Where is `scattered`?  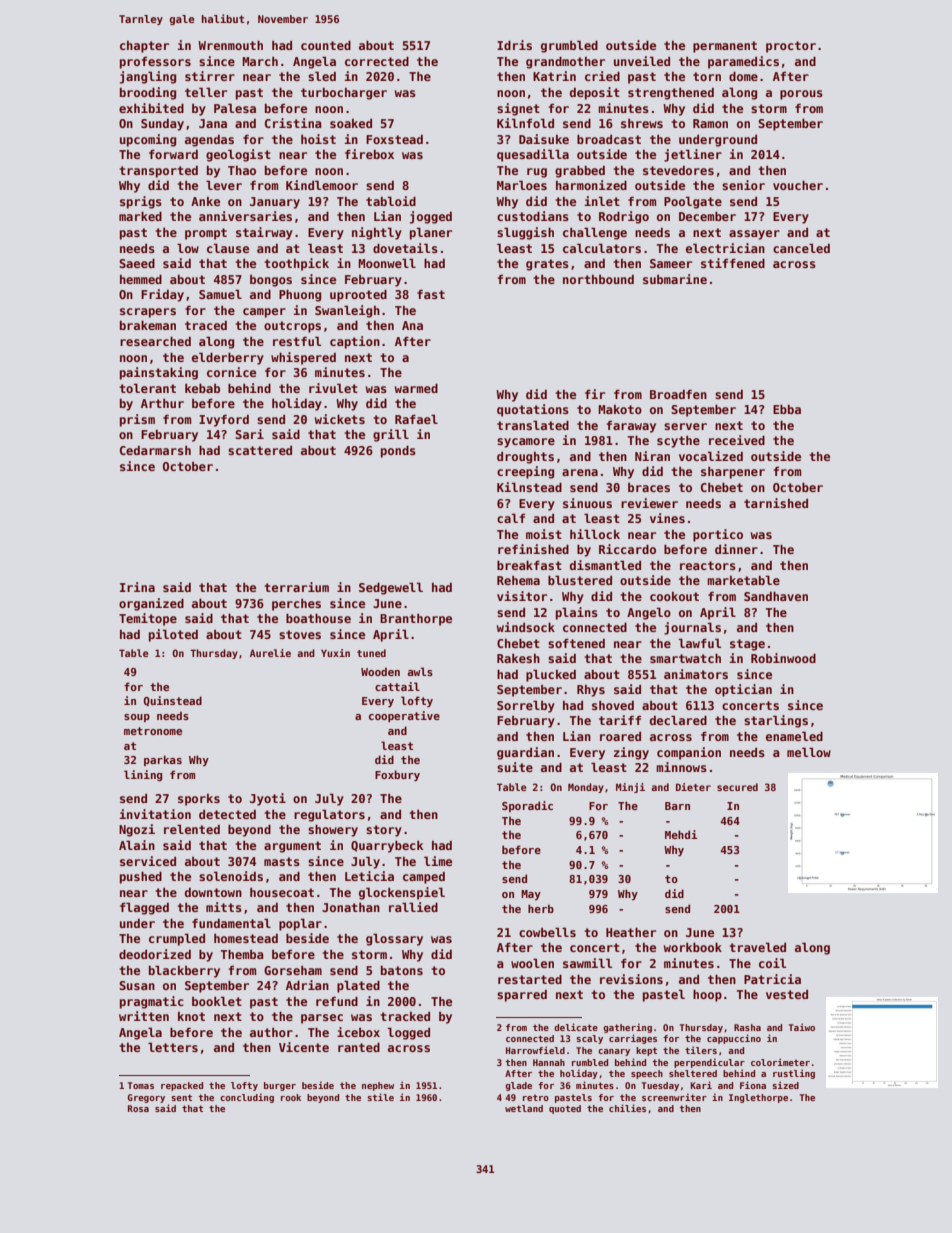 scattered is located at coordinates (260, 450).
